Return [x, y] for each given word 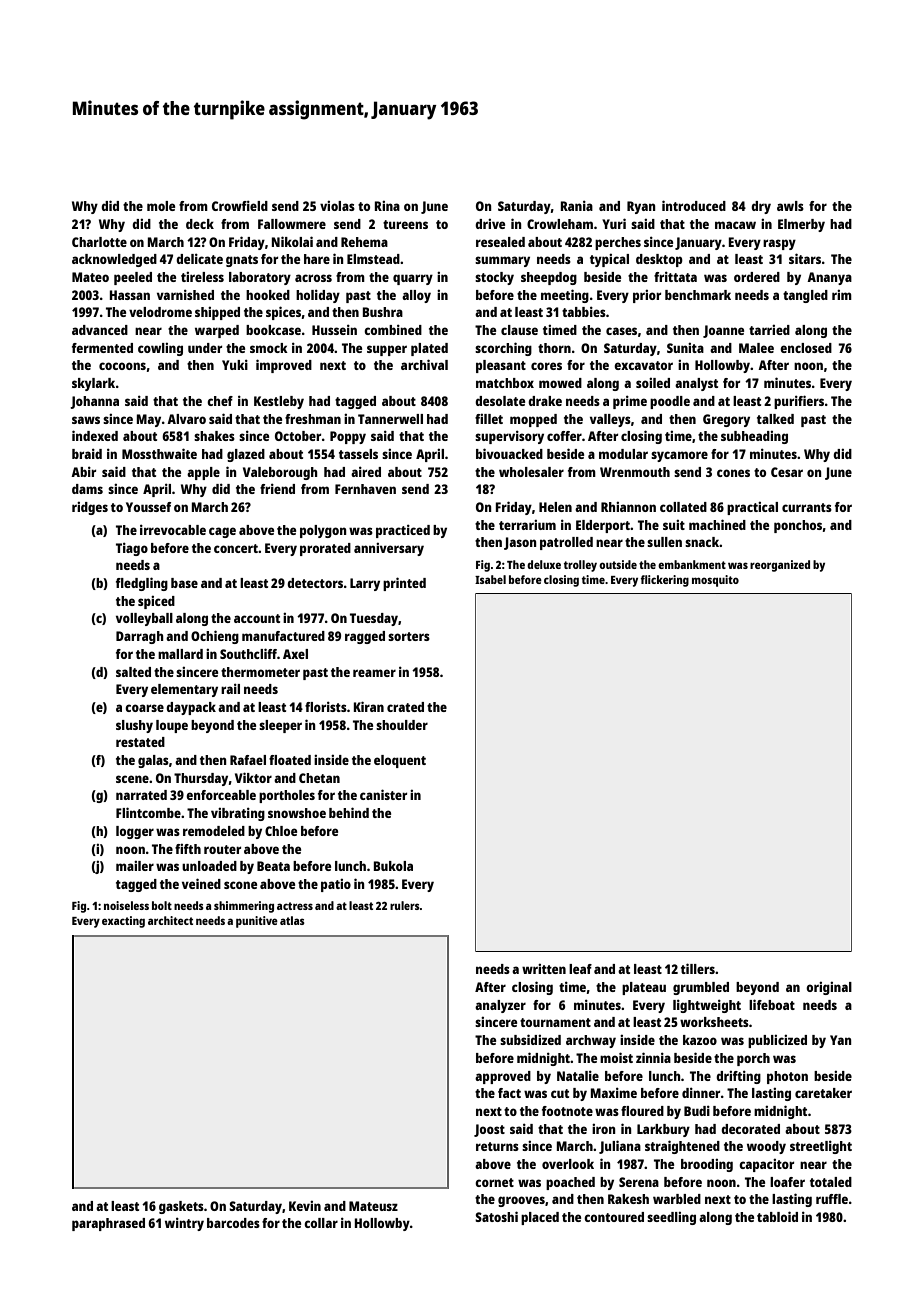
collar [321, 1223]
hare [317, 259]
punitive [257, 922]
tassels [358, 454]
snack [702, 542]
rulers [405, 905]
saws [86, 420]
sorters [409, 636]
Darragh [140, 637]
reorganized [780, 566]
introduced [694, 205]
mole [161, 206]
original [829, 988]
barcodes [233, 1223]
